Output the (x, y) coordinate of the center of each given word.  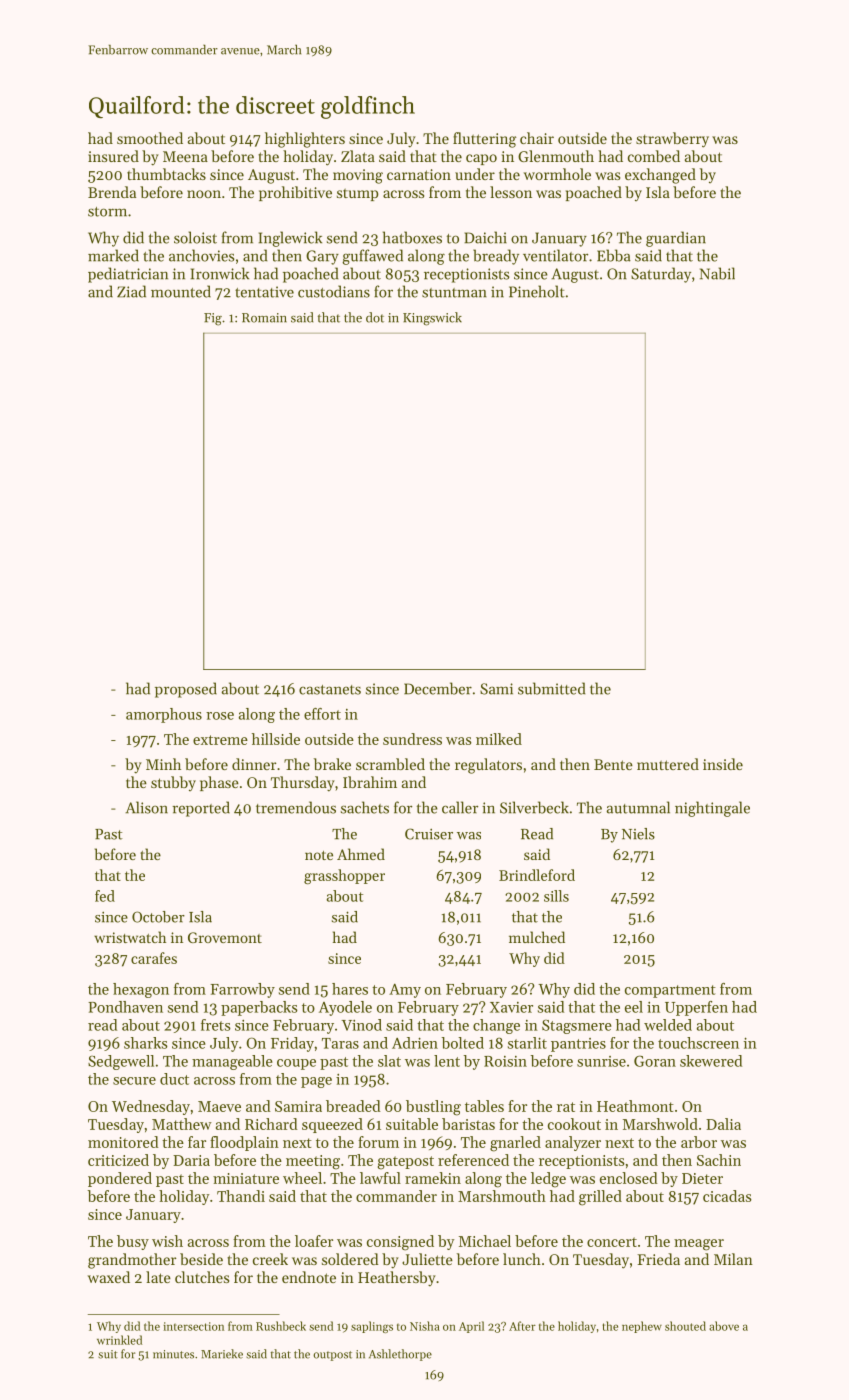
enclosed (629, 1178)
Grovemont (225, 937)
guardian (676, 239)
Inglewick (290, 239)
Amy (405, 991)
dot (375, 317)
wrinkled (119, 1340)
